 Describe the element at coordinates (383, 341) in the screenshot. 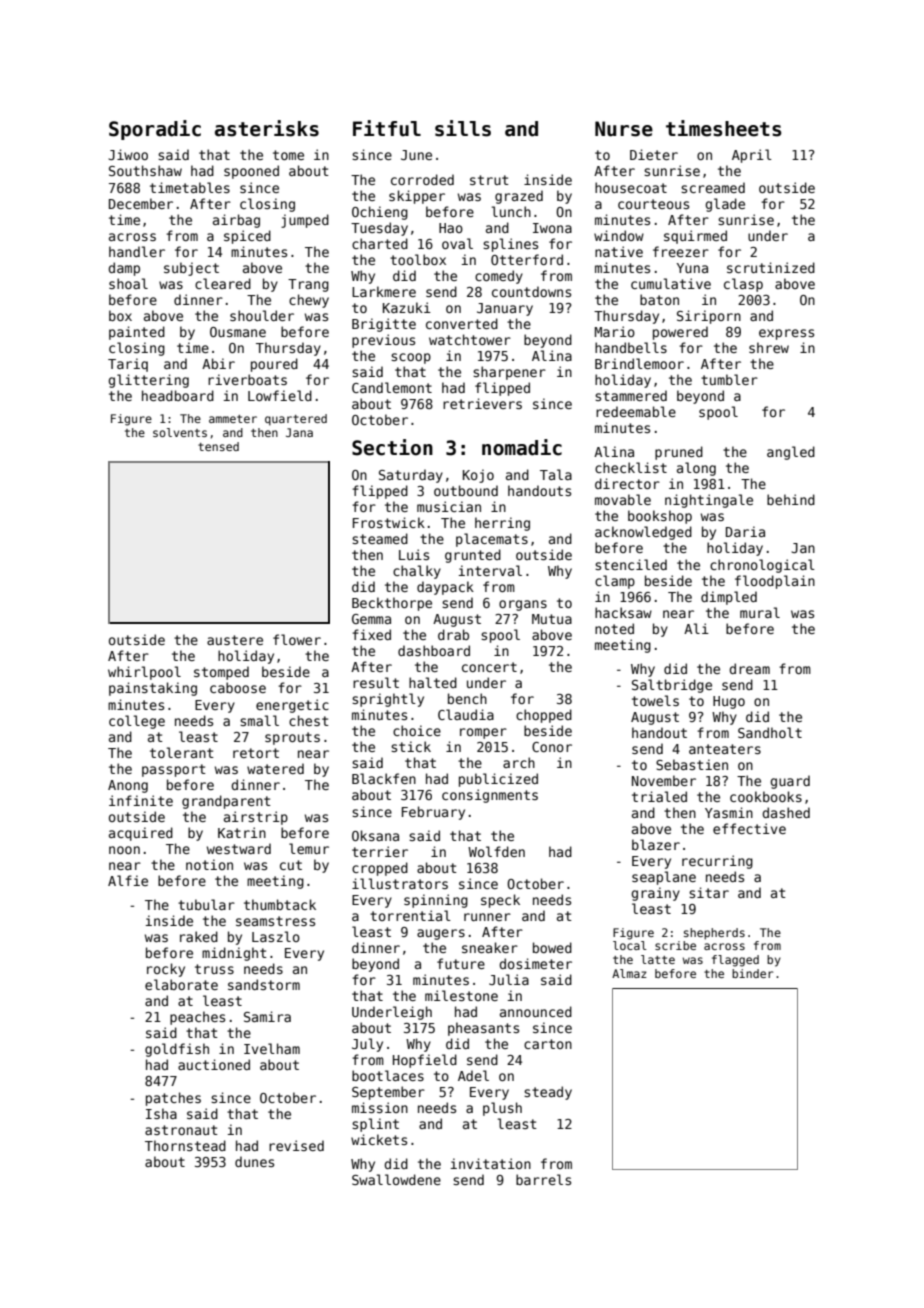

I see `previous` at that location.
